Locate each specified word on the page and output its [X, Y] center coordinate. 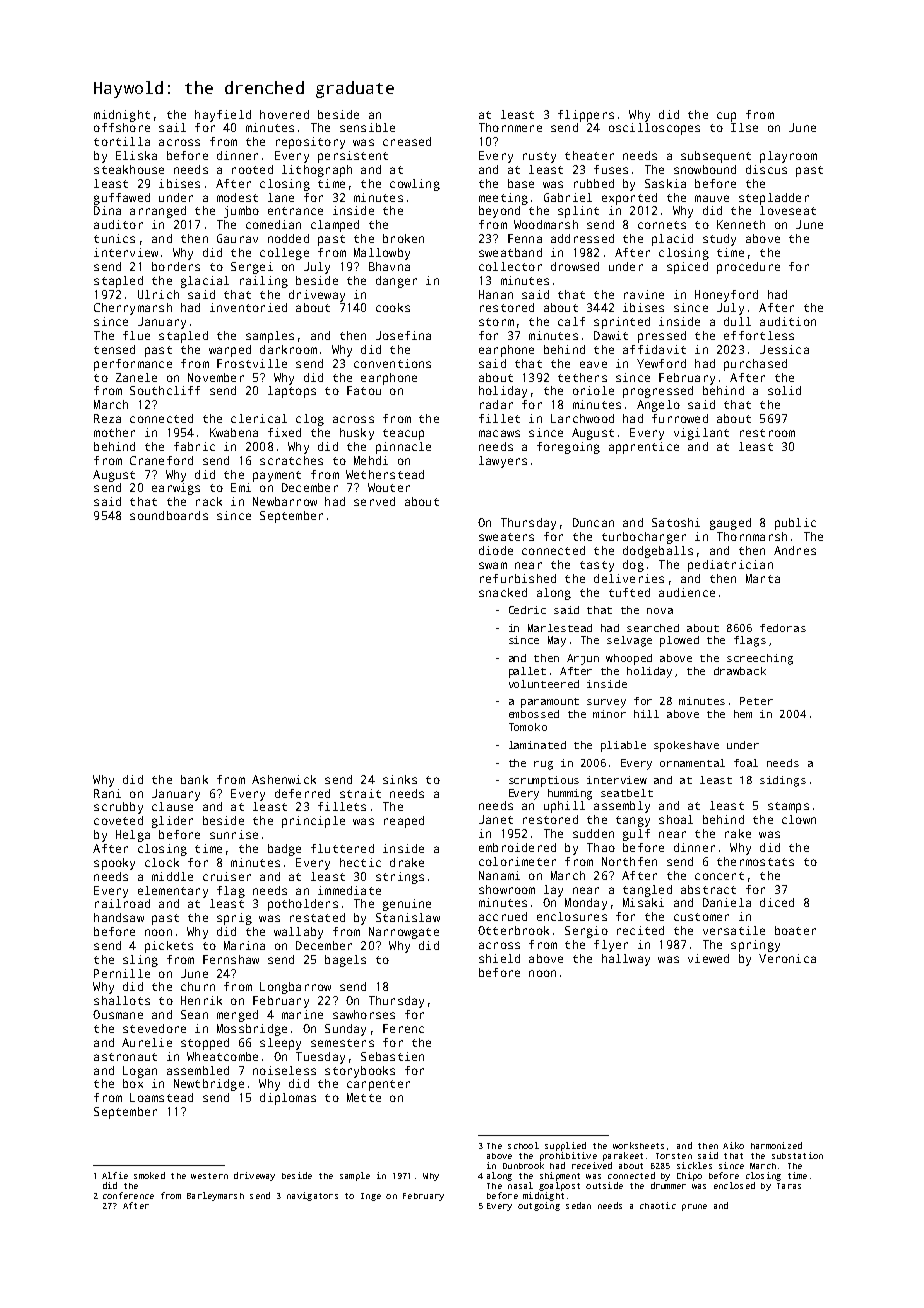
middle [172, 876]
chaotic [658, 1205]
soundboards [169, 515]
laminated [537, 745]
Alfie [115, 1175]
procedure [748, 268]
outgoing [539, 1206]
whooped [629, 659]
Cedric [527, 610]
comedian [273, 224]
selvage [629, 641]
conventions [392, 363]
